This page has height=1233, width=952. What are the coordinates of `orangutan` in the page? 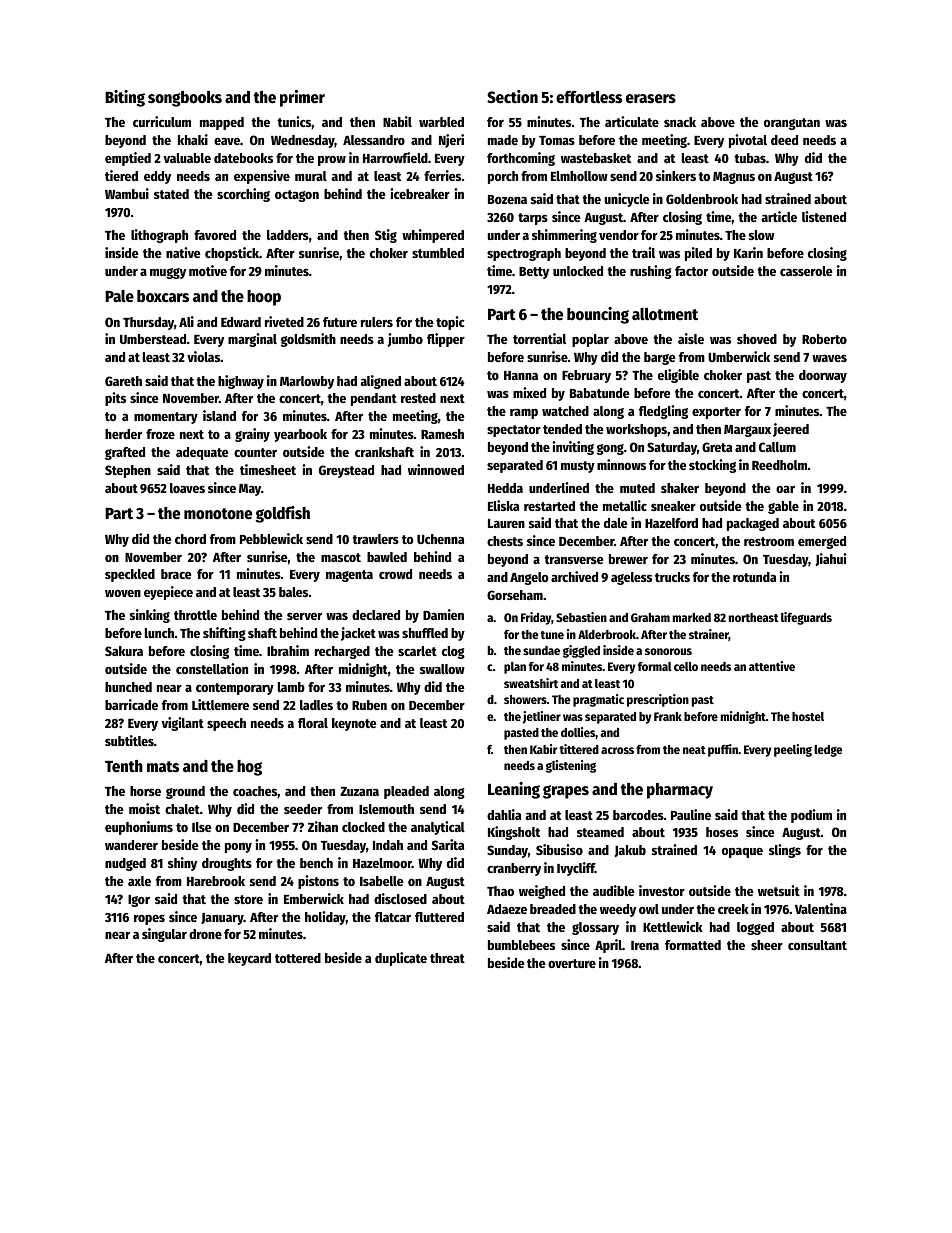 It's located at (792, 124).
